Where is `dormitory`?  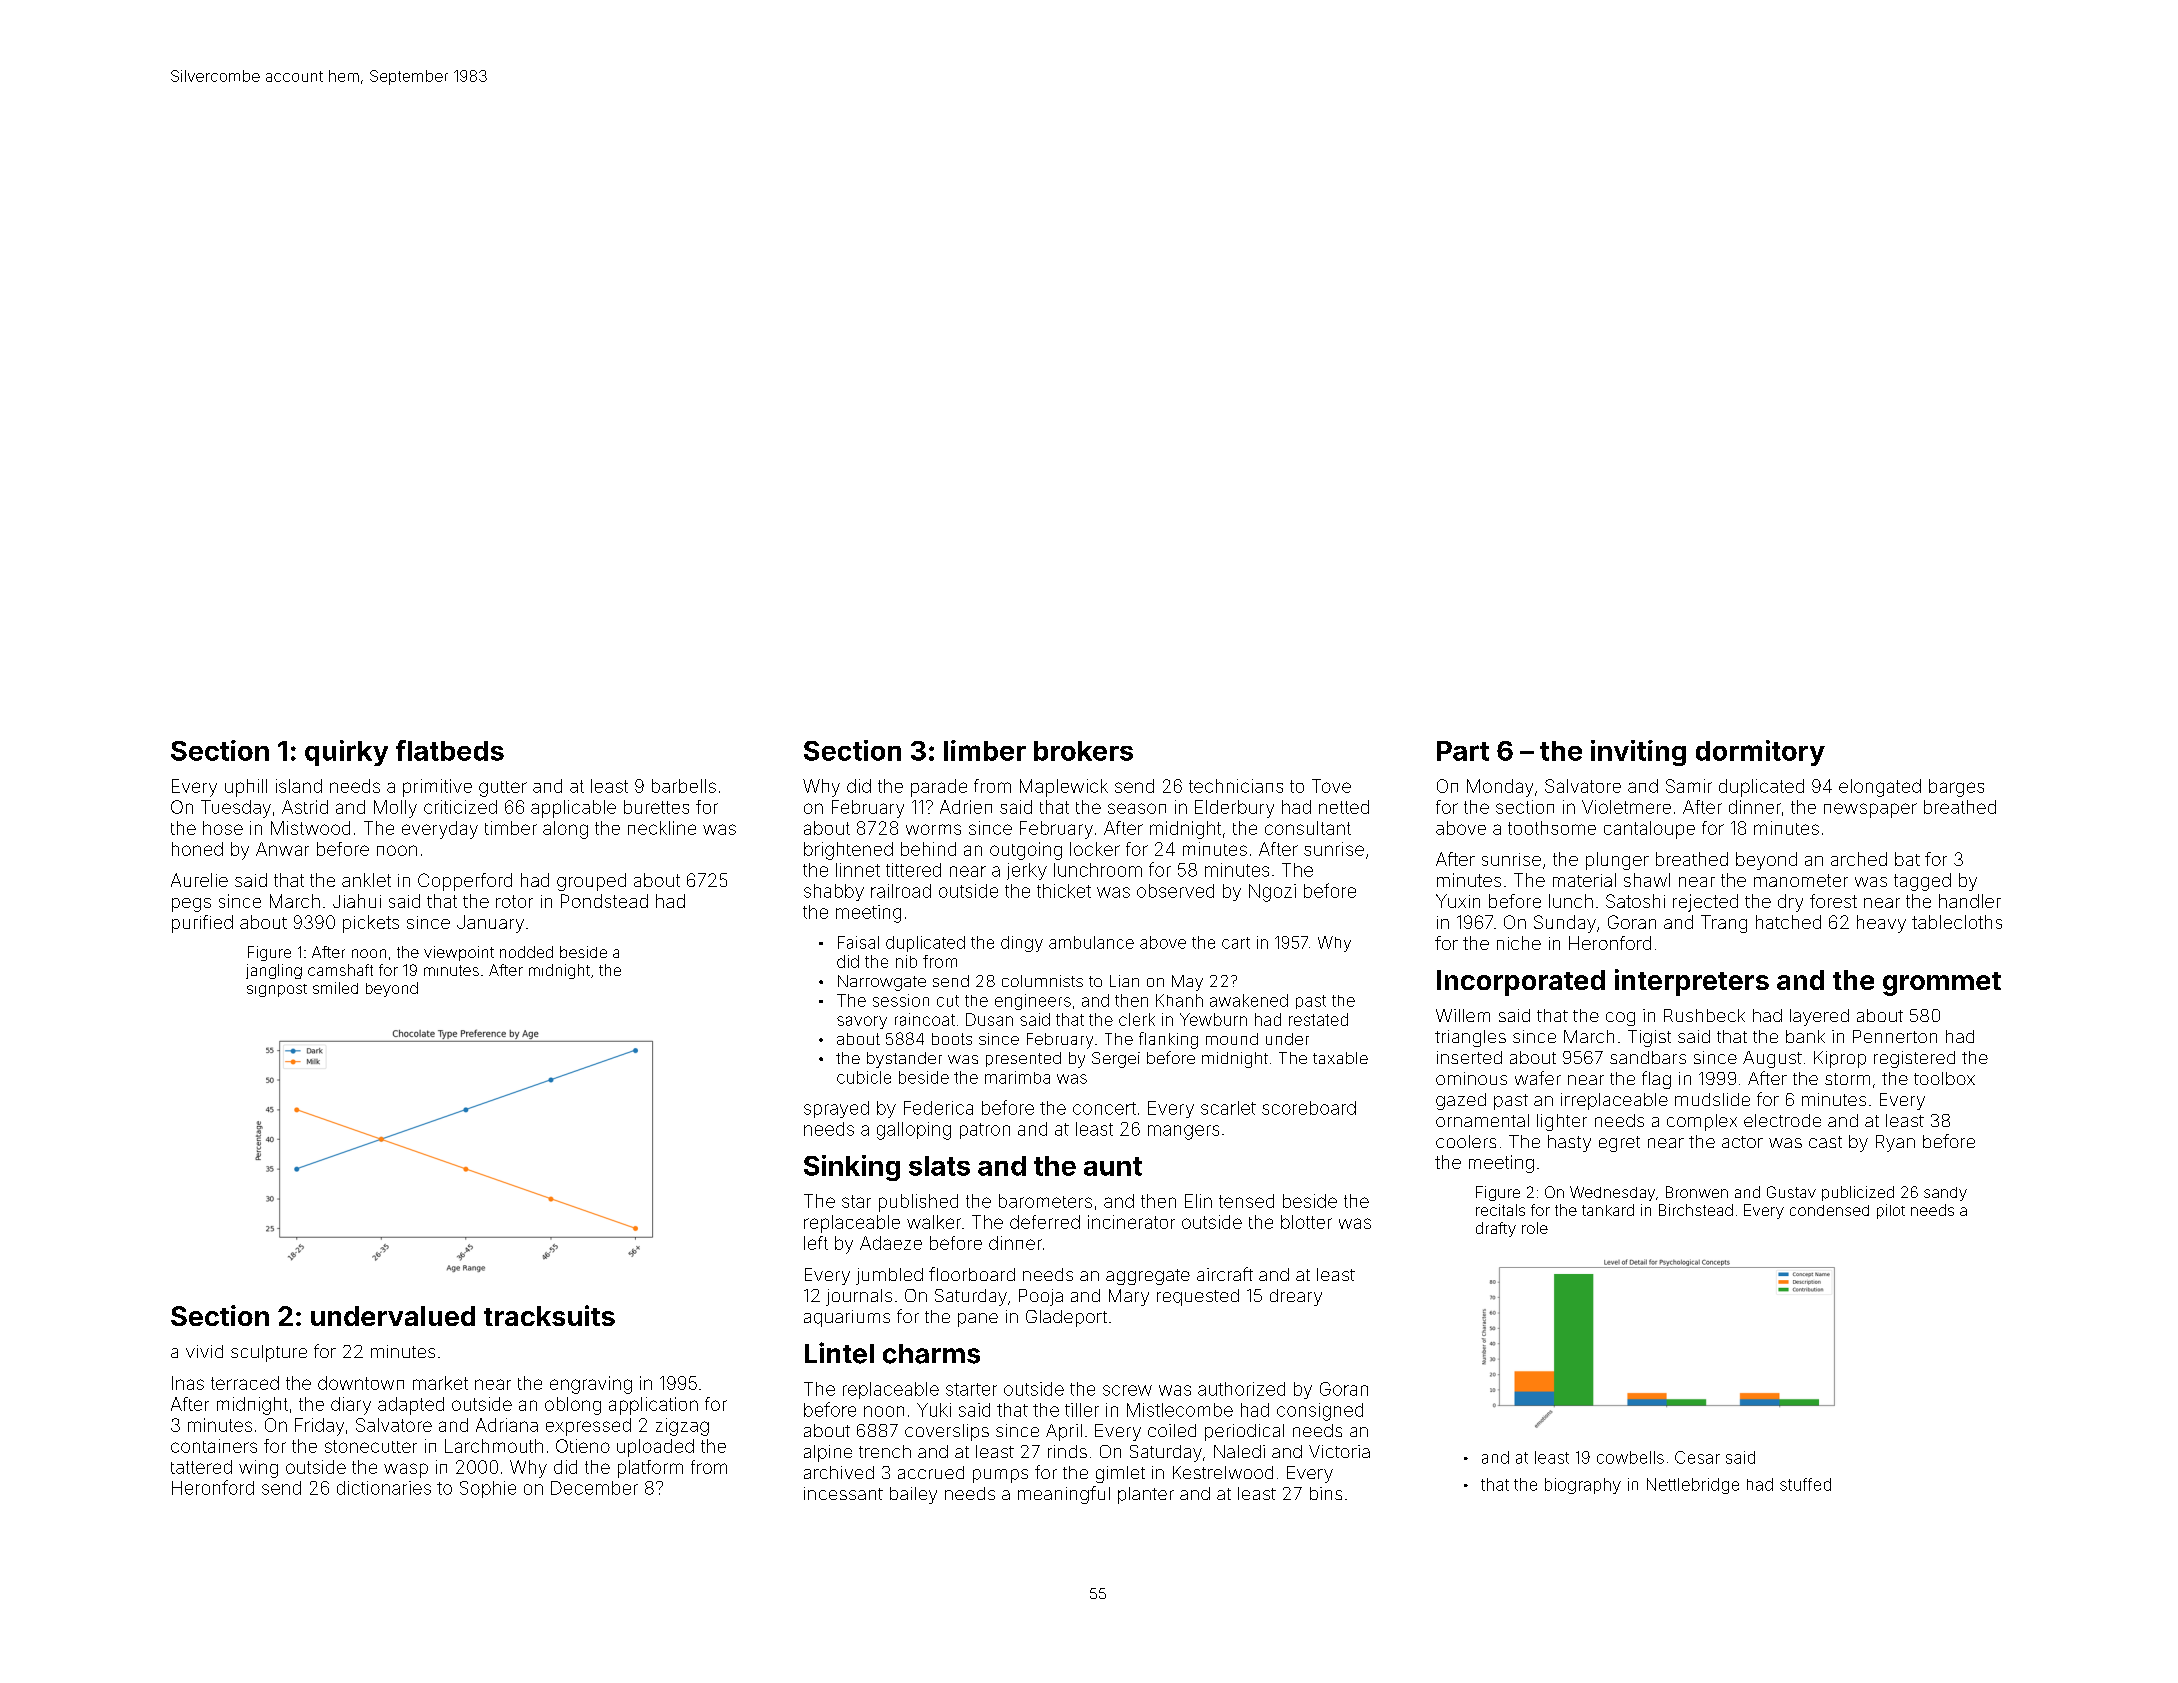 dormitory is located at coordinates (1760, 753).
